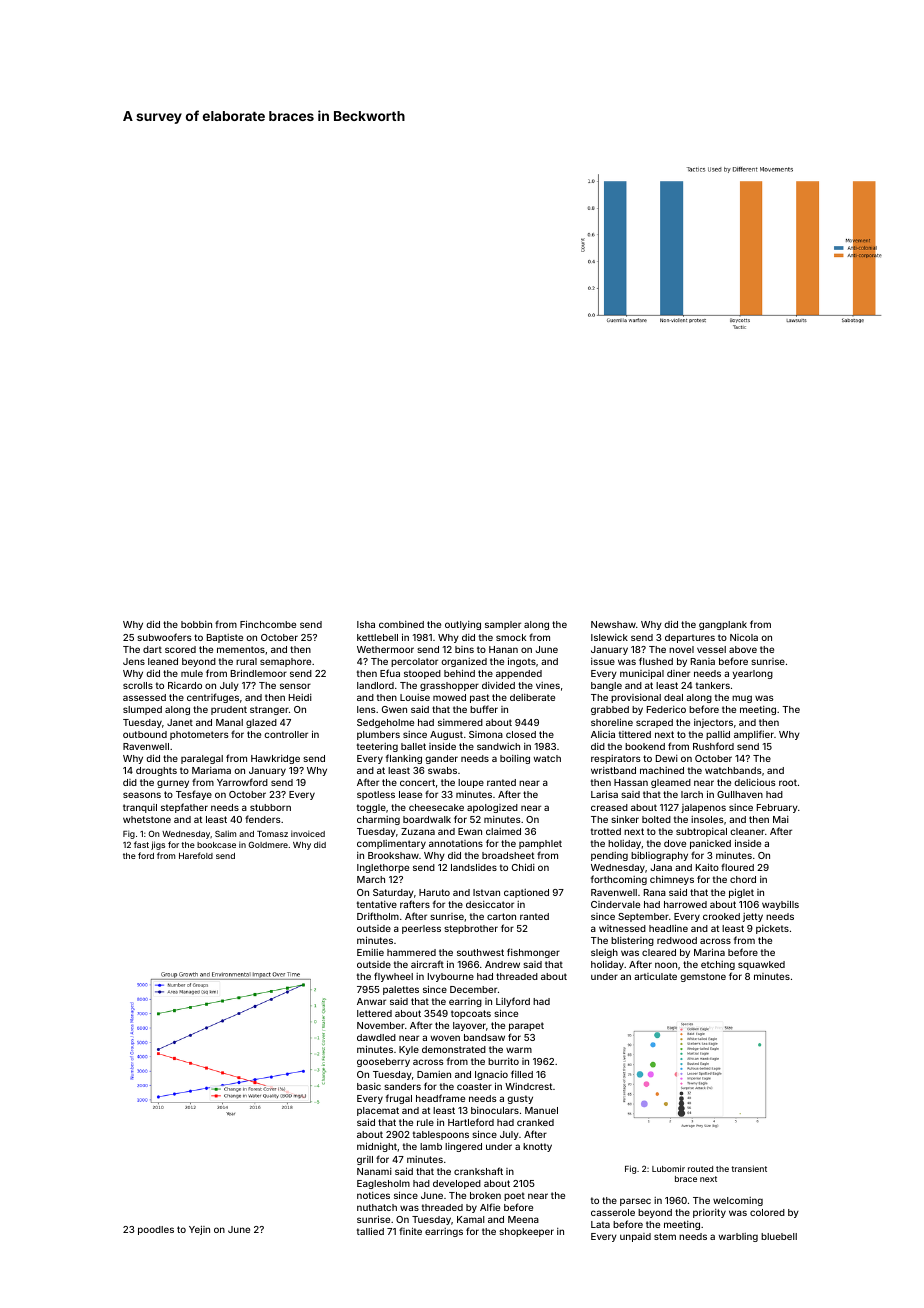 The width and height of the screenshot is (924, 1308). What do you see at coordinates (749, 1168) in the screenshot?
I see `transient` at bounding box center [749, 1168].
